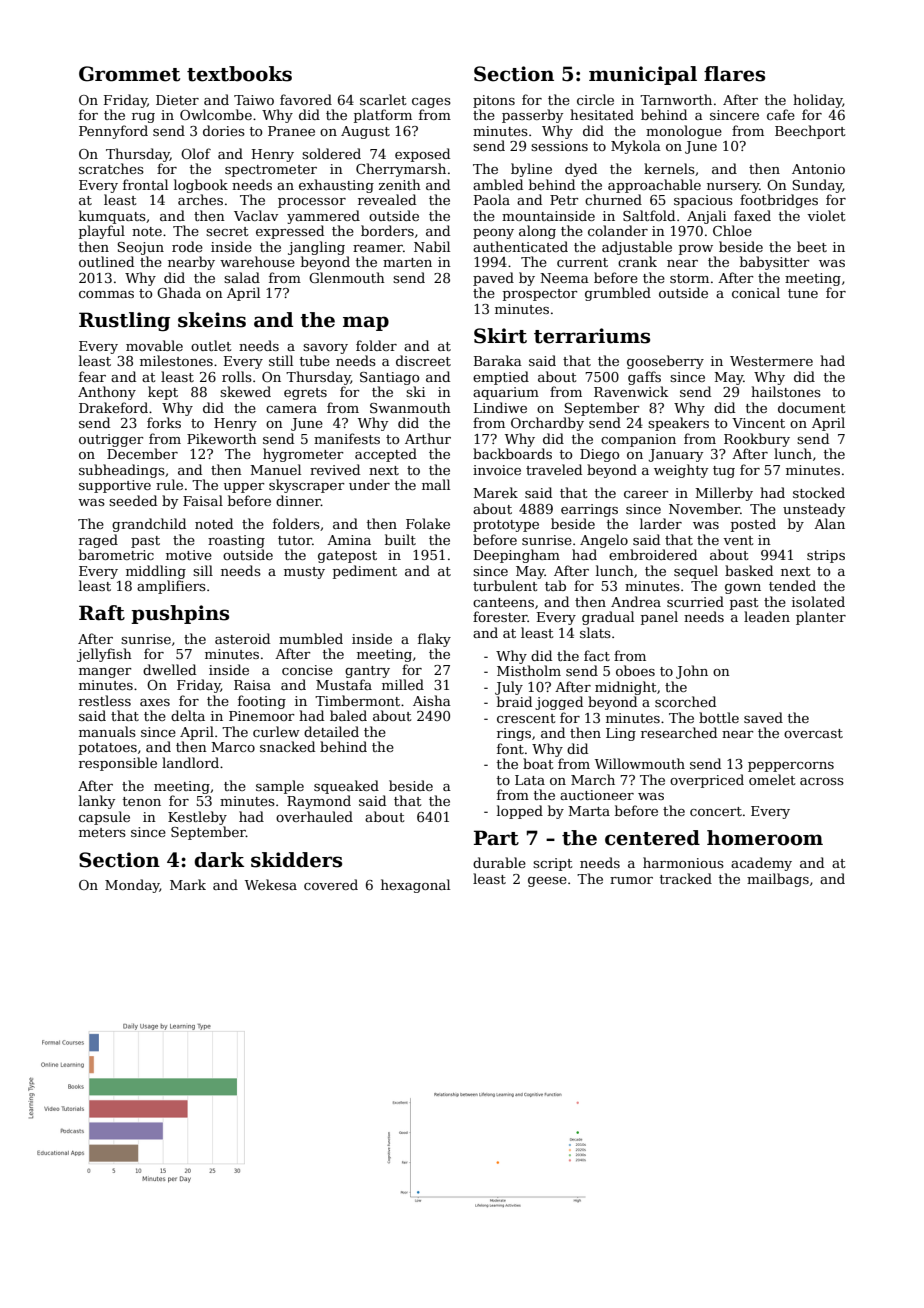 The height and width of the document is (1308, 924). I want to click on basked, so click(749, 570).
